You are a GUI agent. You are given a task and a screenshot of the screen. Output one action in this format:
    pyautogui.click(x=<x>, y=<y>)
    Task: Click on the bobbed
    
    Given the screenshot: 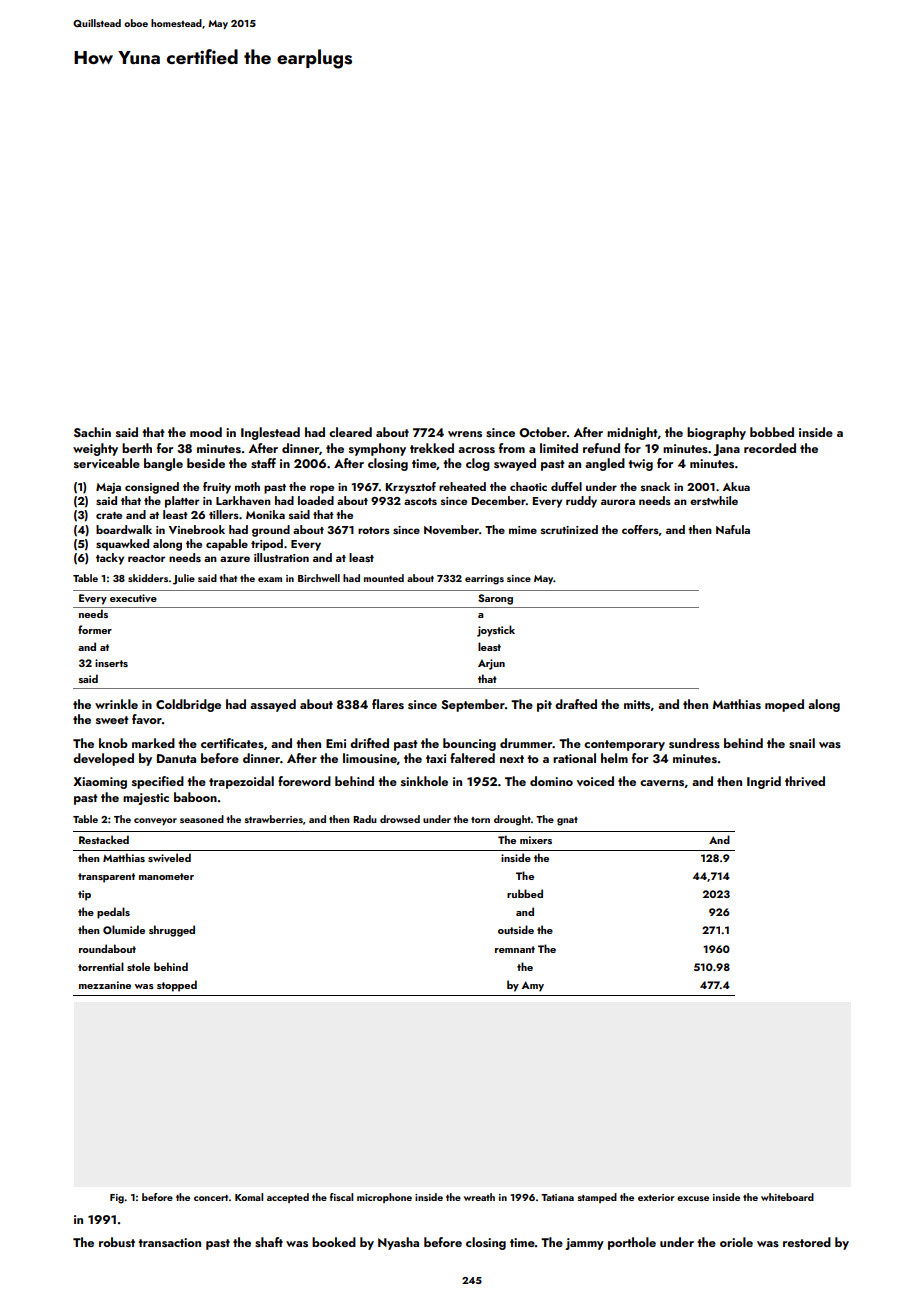 What is the action you would take?
    pyautogui.click(x=772, y=432)
